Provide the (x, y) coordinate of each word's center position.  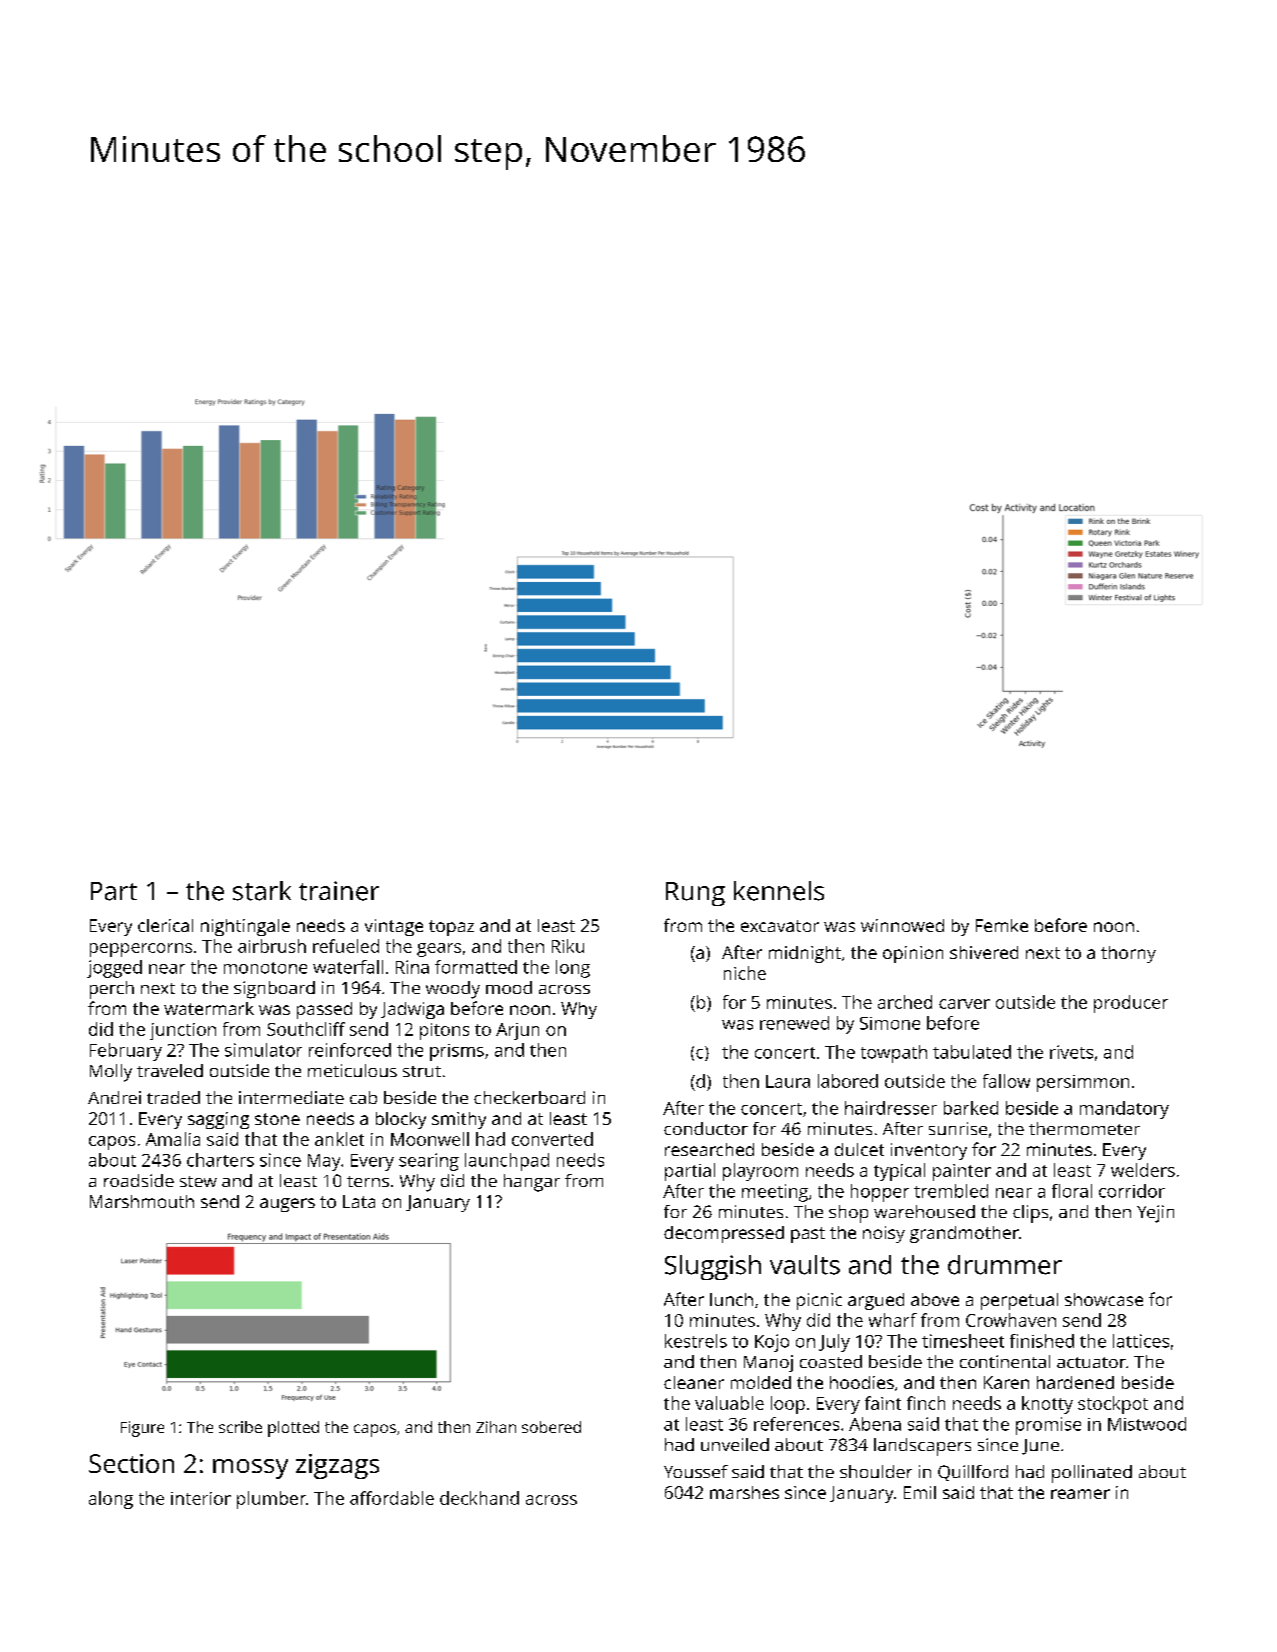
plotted (293, 1429)
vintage (394, 927)
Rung (695, 894)
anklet (339, 1139)
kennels (779, 891)
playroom (760, 1172)
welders (1143, 1170)
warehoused (924, 1211)
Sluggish (713, 1267)
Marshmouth (142, 1201)
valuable (729, 1403)
